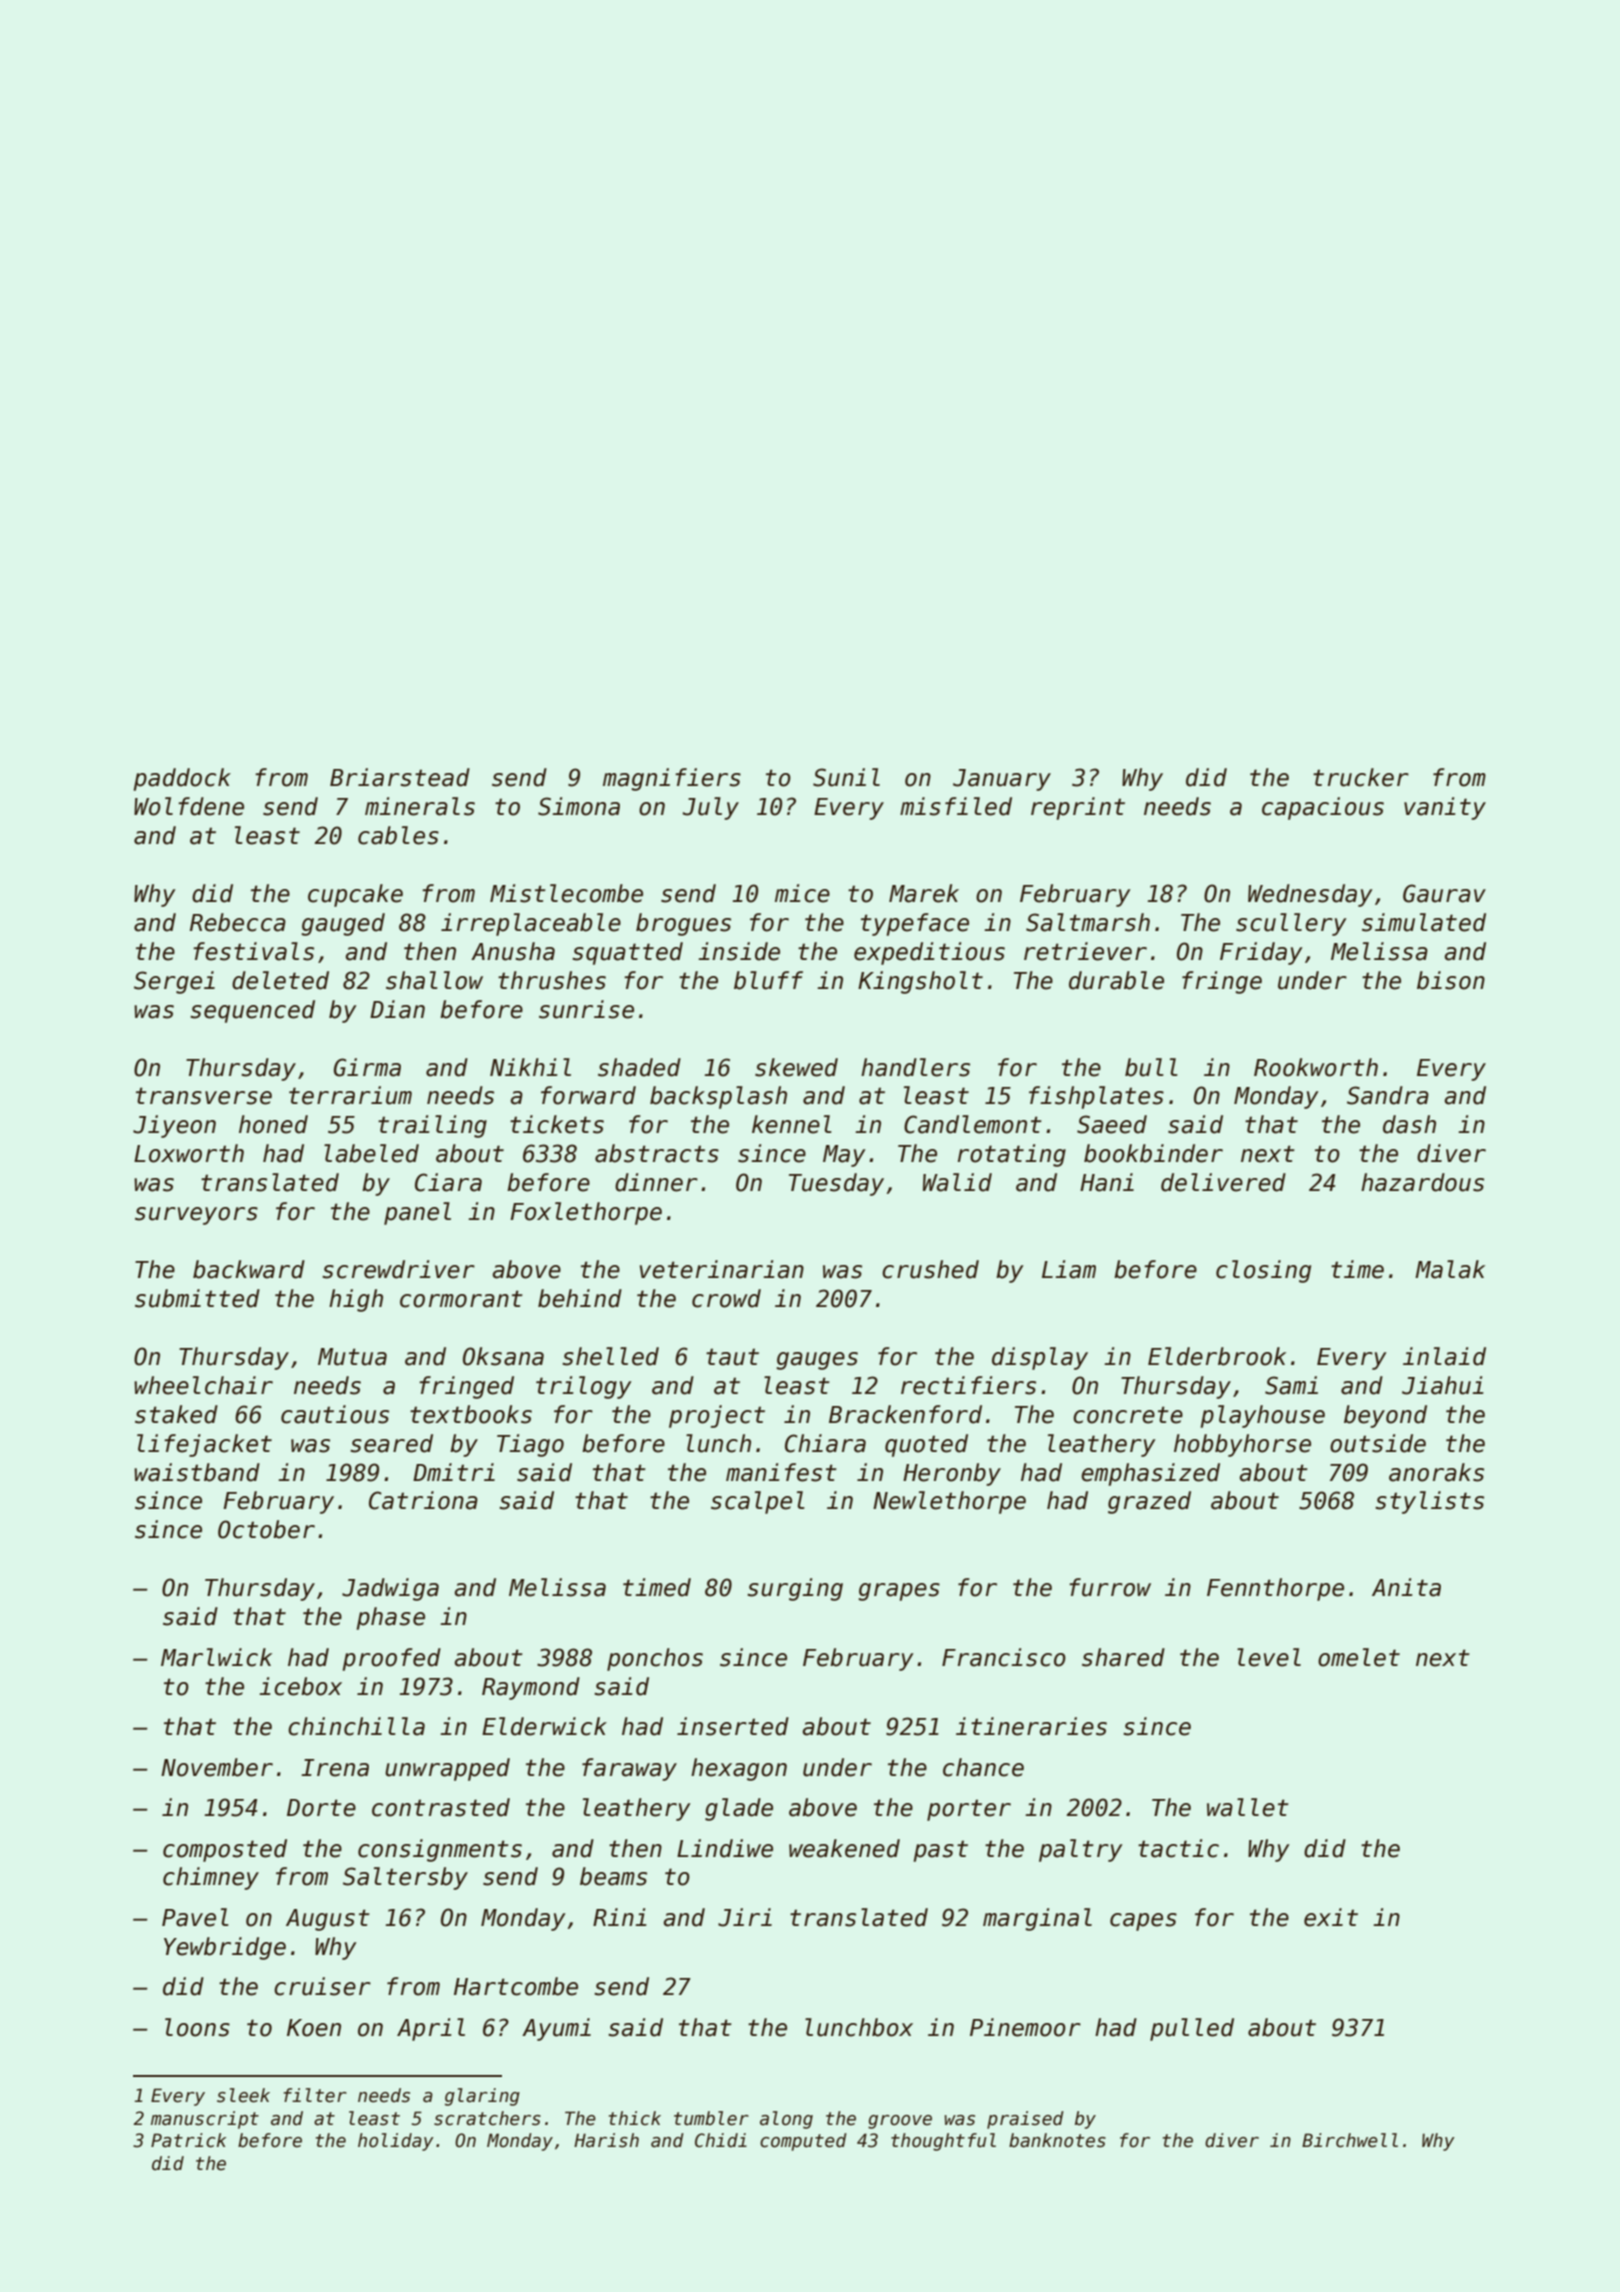  What do you see at coordinates (1128, 1415) in the screenshot?
I see `concrete` at bounding box center [1128, 1415].
